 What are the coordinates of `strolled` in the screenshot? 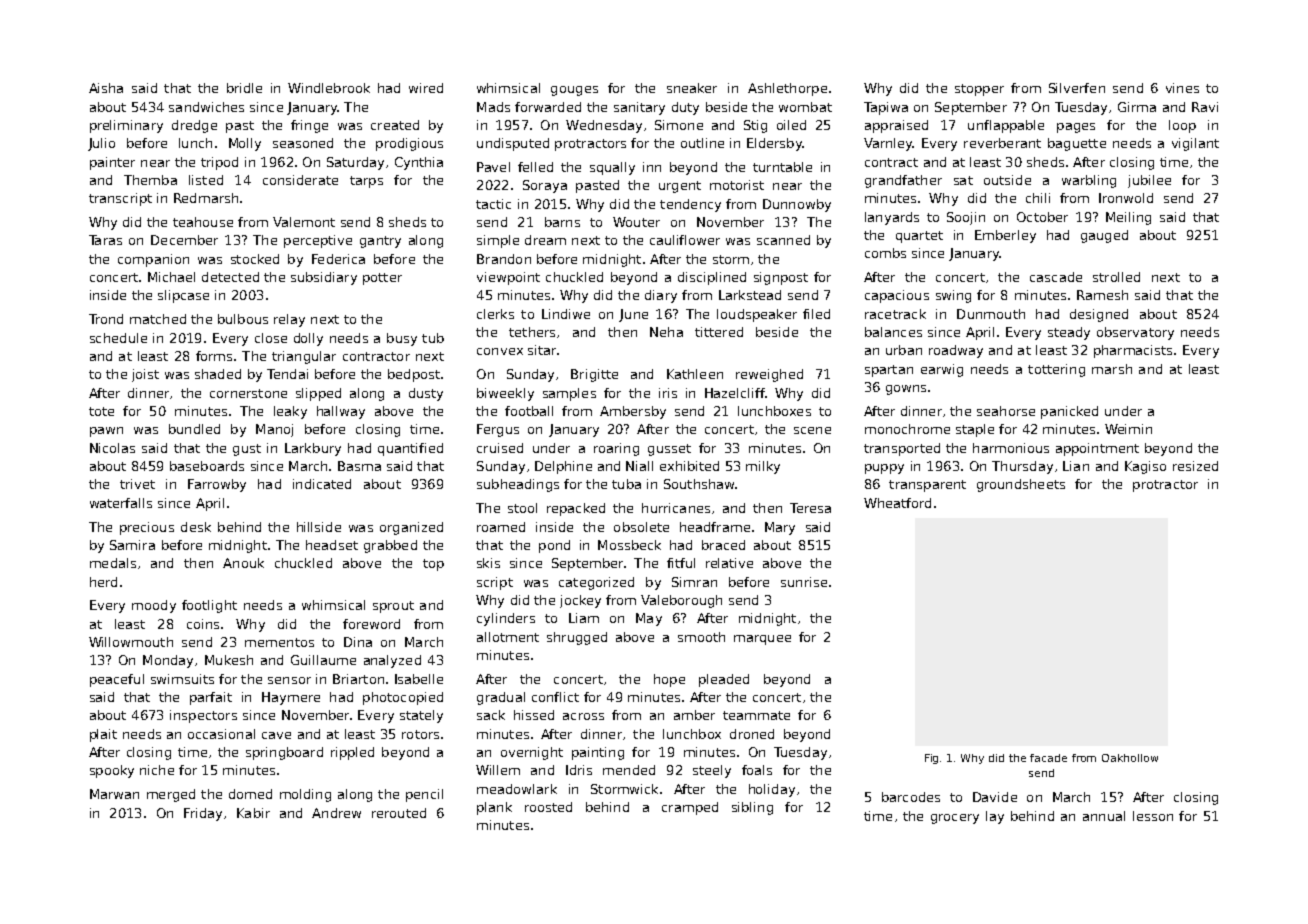 It's located at (1116, 277).
